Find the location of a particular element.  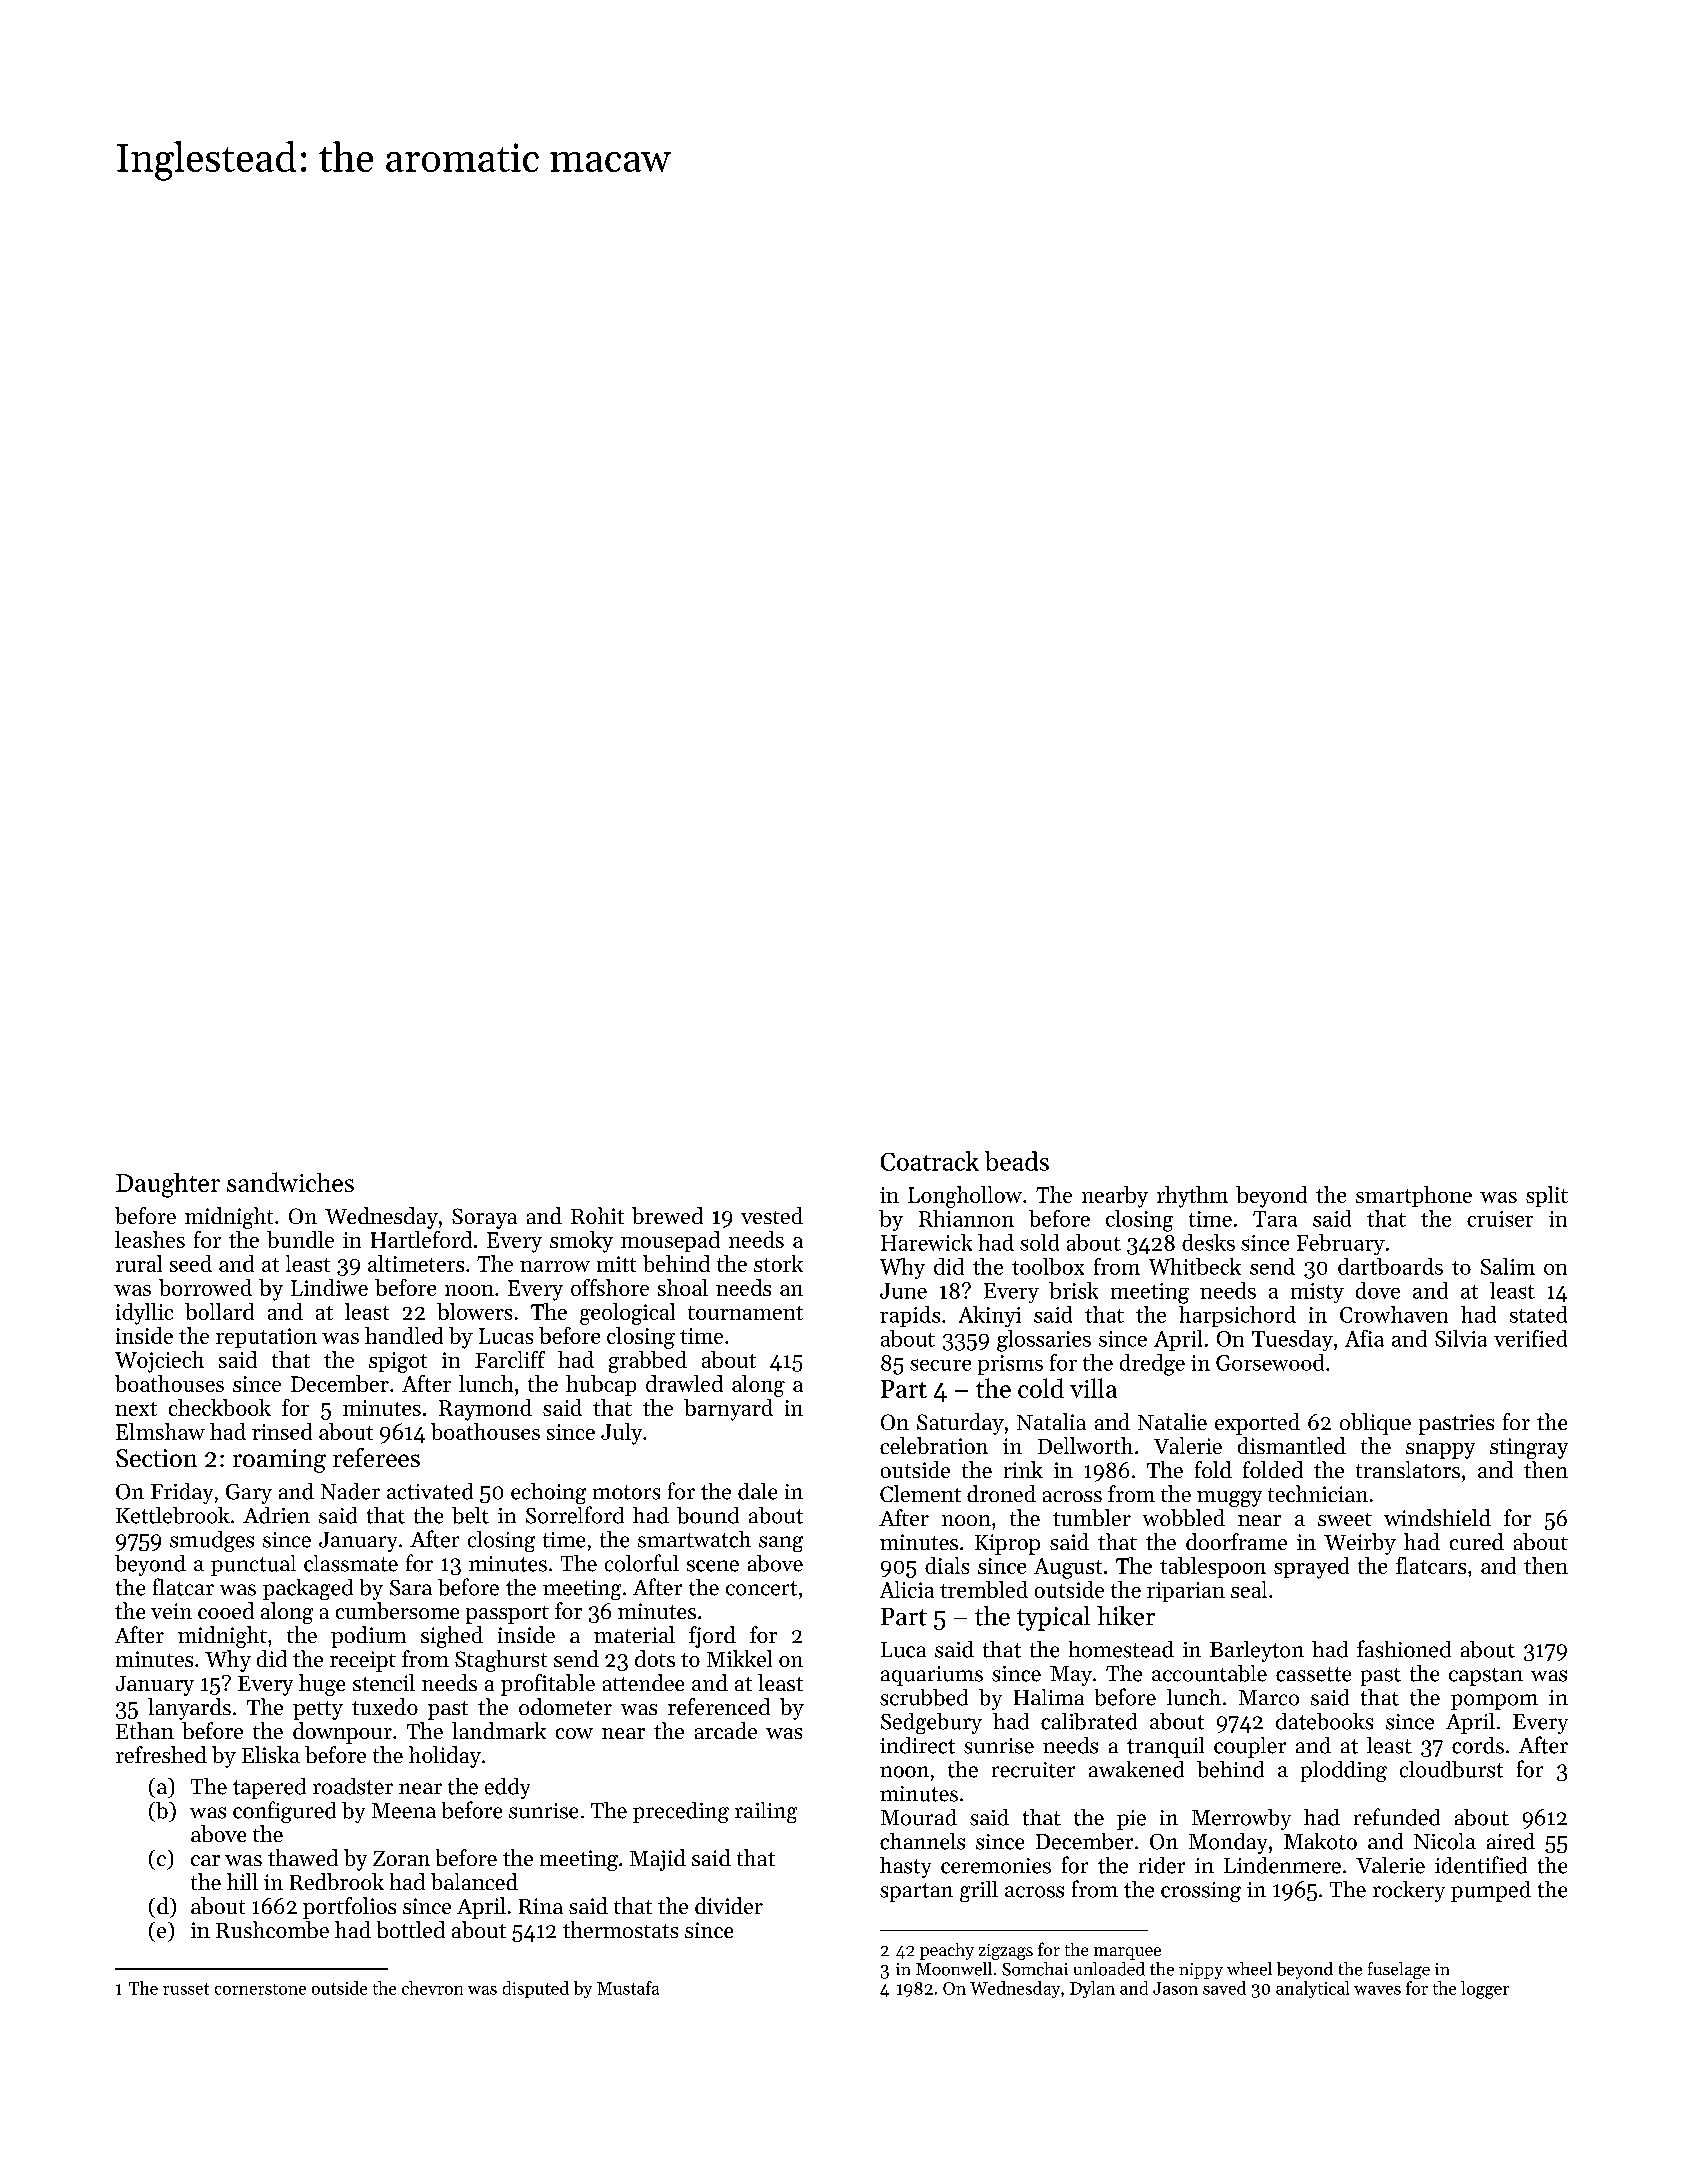

logger is located at coordinates (1485, 1990).
